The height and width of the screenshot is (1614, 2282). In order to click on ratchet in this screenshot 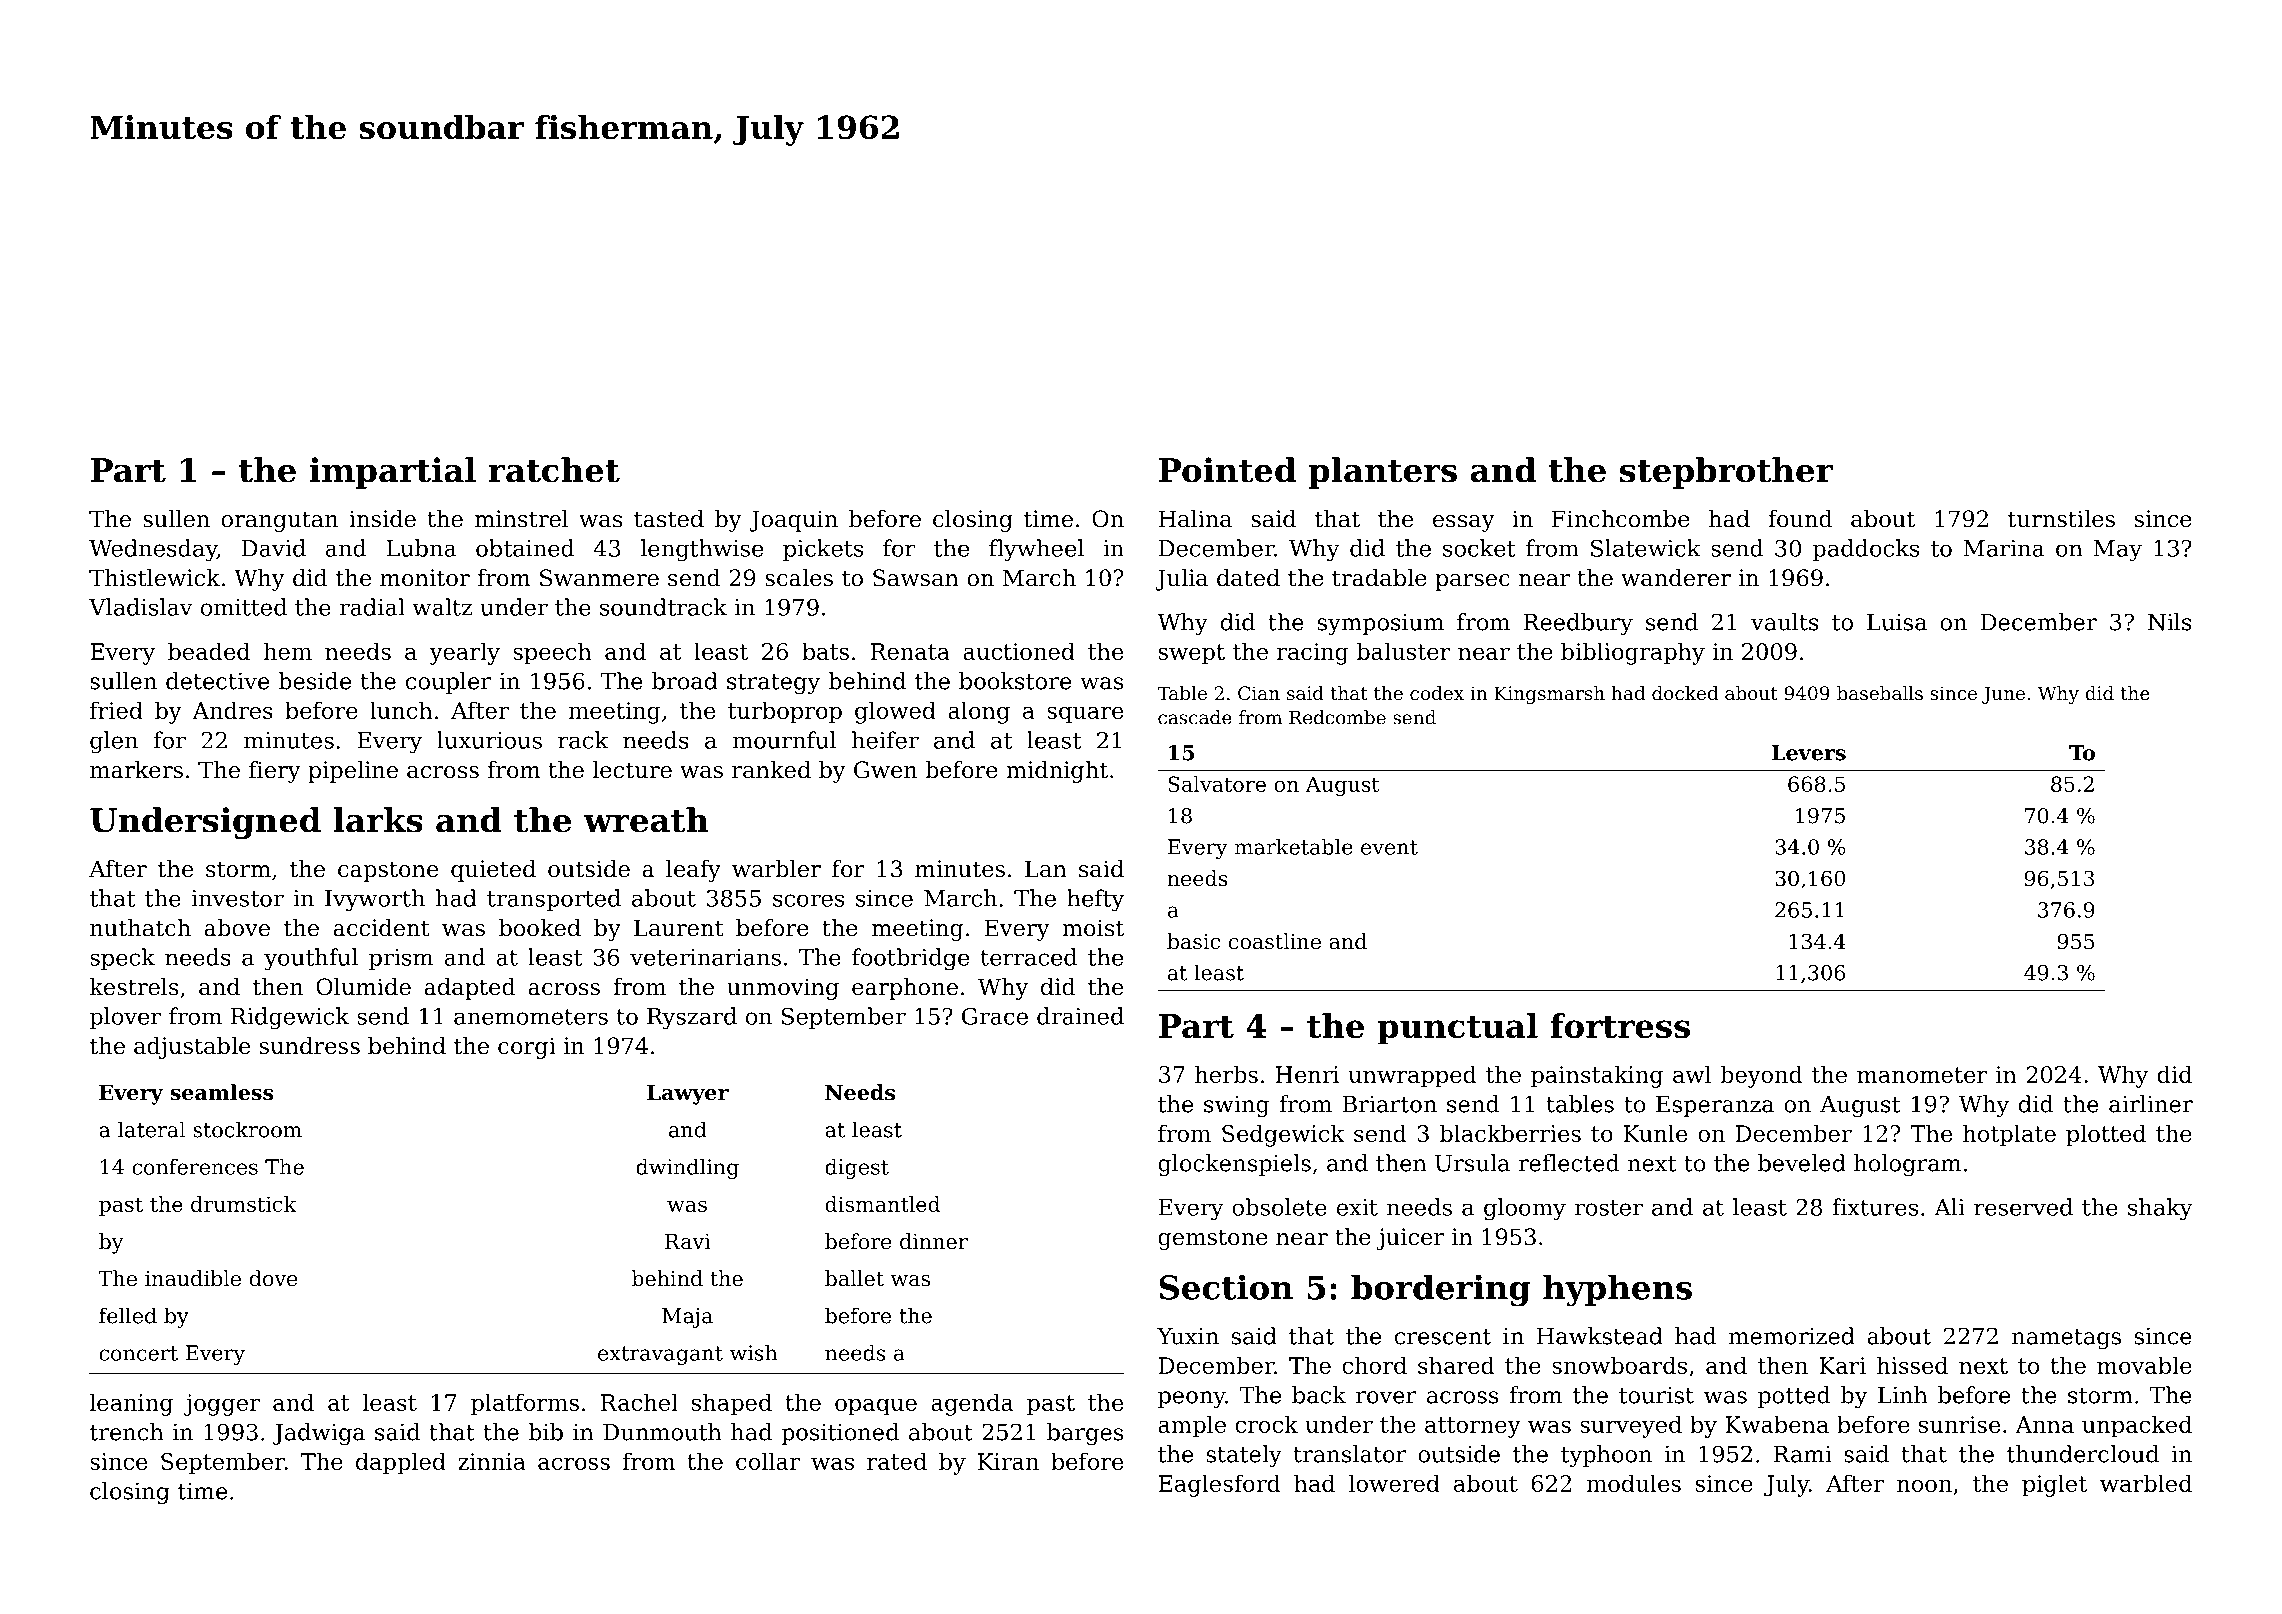, I will do `click(554, 470)`.
